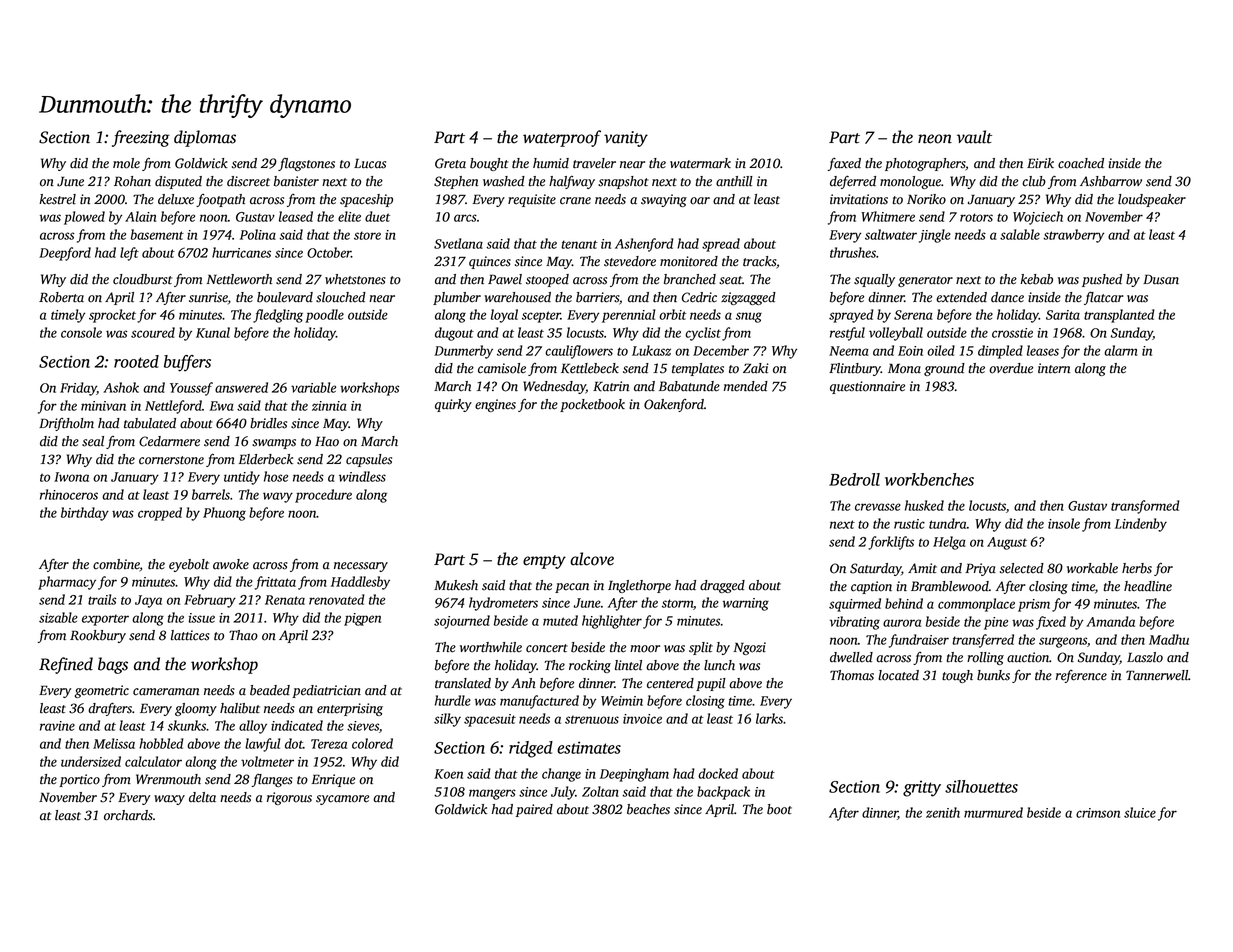 The width and height of the image is (1233, 952). I want to click on lintel, so click(628, 665).
